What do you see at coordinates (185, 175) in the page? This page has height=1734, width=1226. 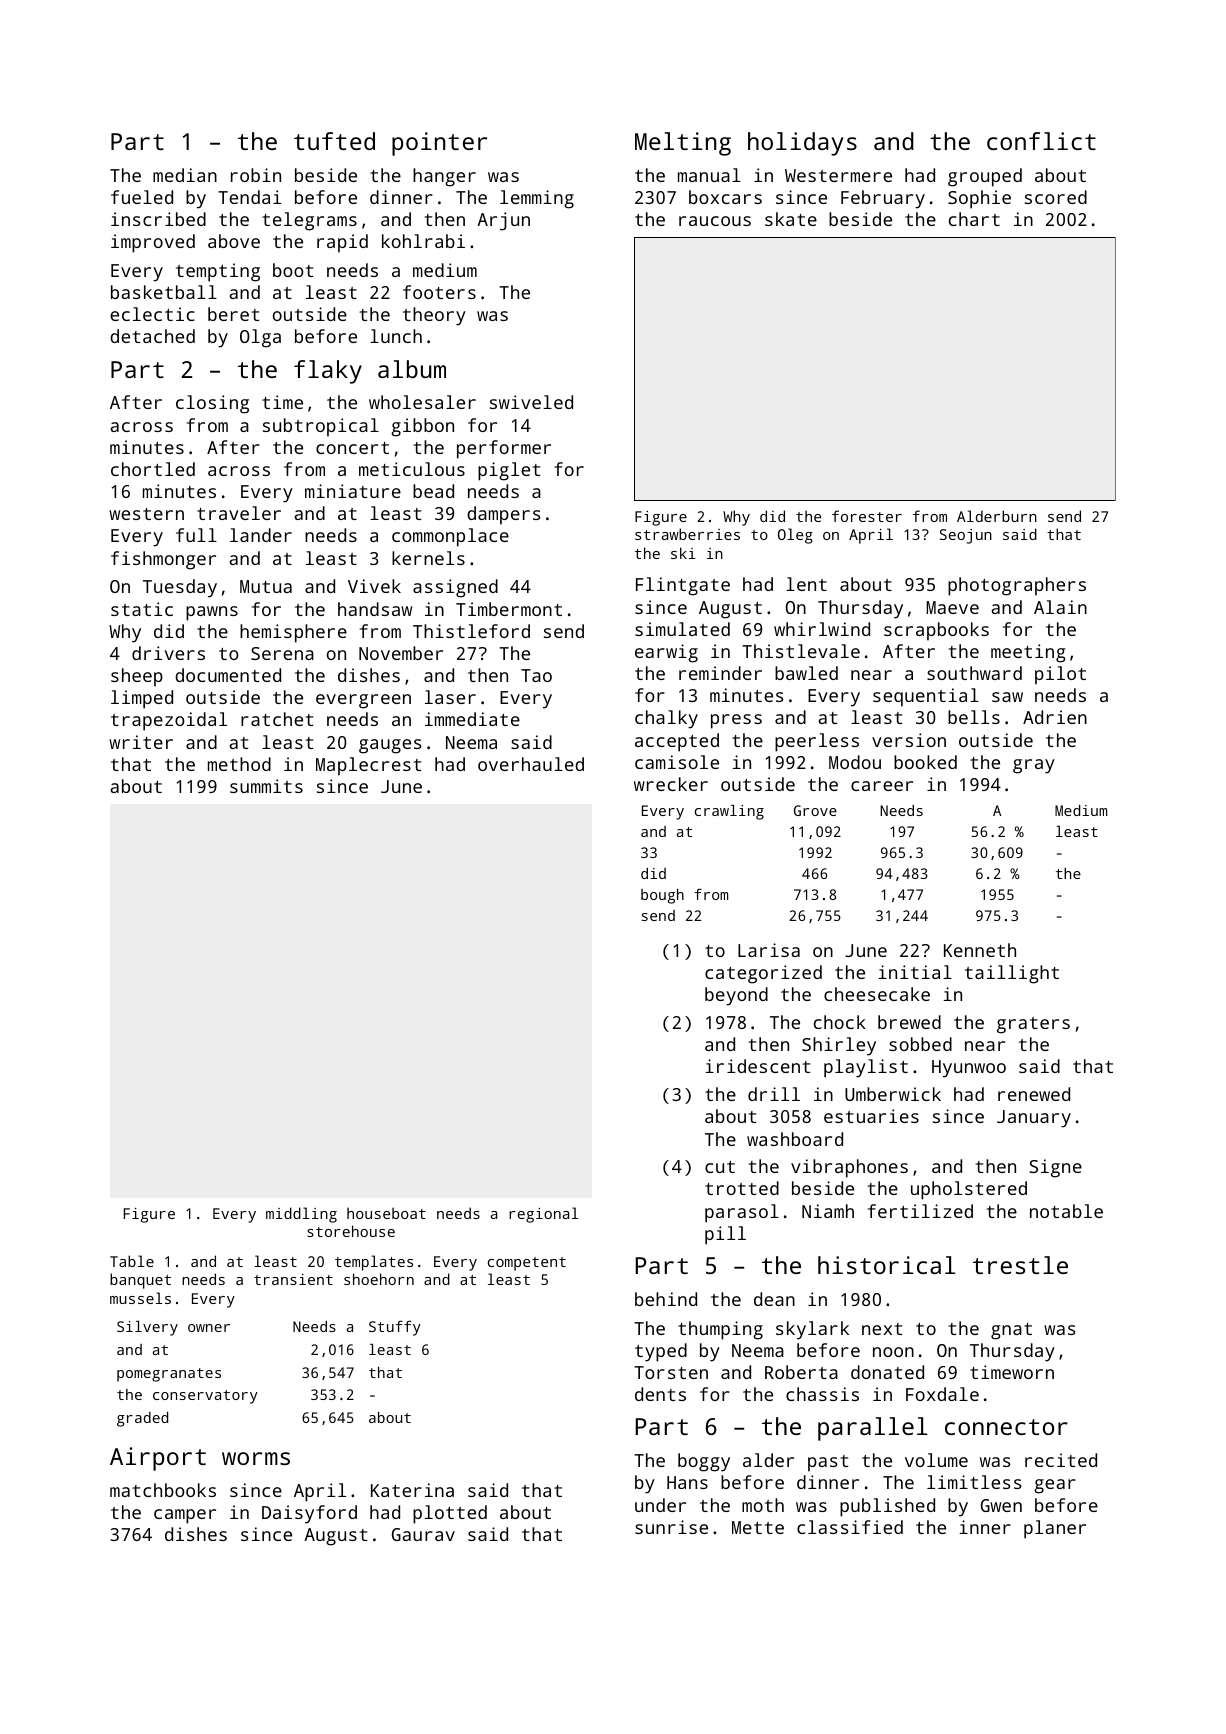 I see `median` at bounding box center [185, 175].
